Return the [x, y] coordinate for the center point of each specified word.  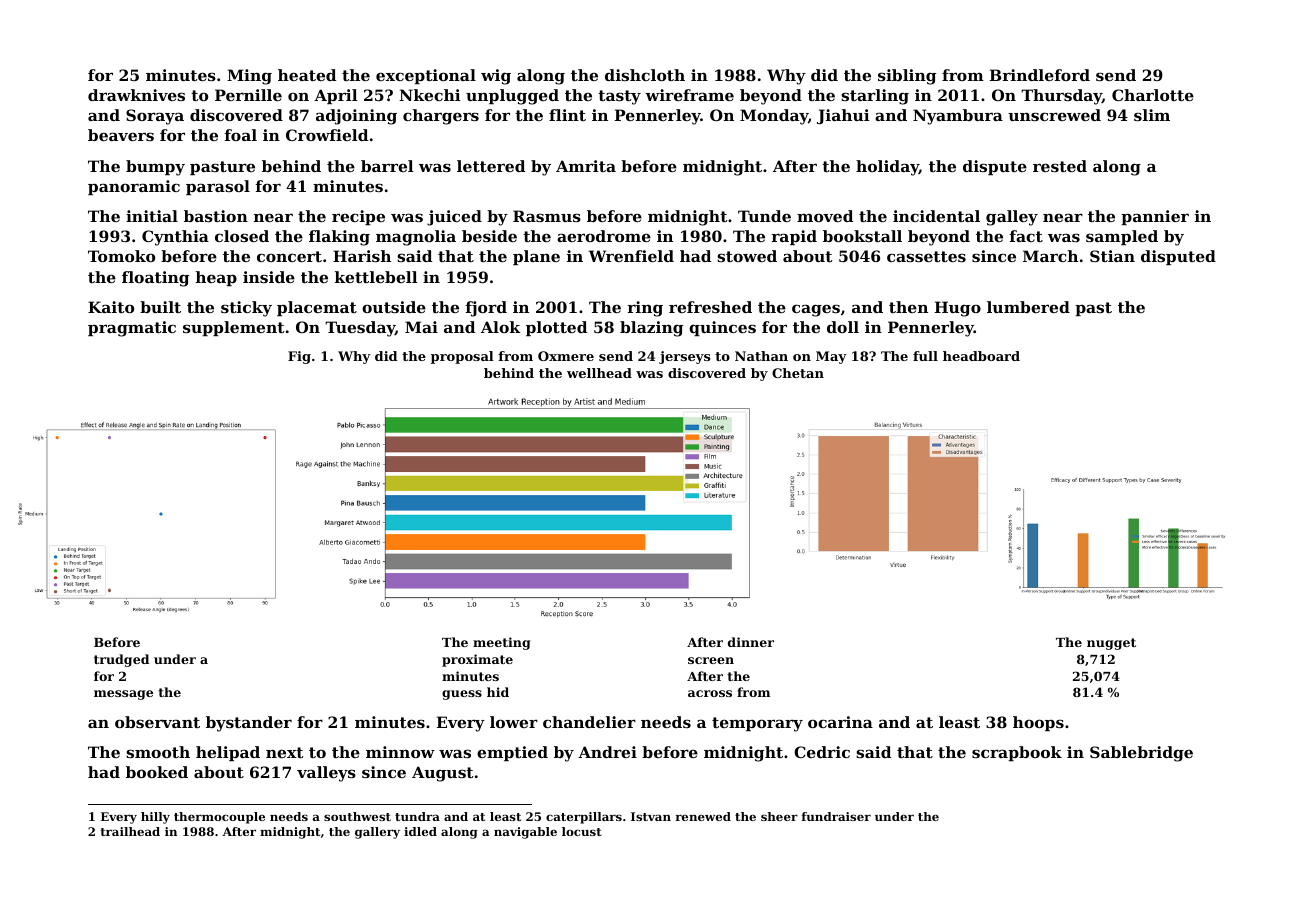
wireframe [689, 95]
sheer [779, 816]
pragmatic [132, 329]
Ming [249, 77]
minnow [400, 752]
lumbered [1028, 307]
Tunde [764, 216]
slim [1152, 115]
